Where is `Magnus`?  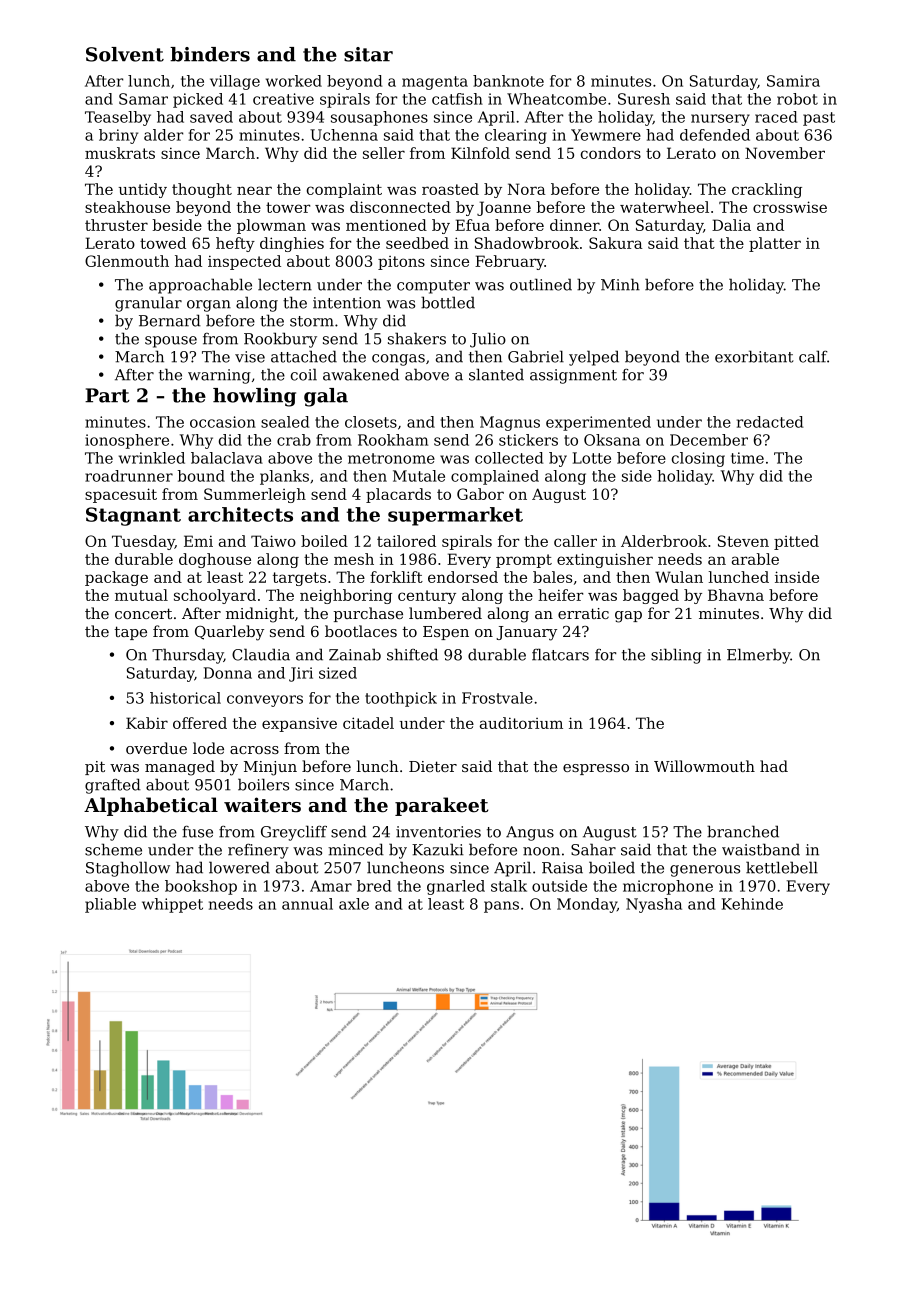
Magnus is located at coordinates (510, 423).
